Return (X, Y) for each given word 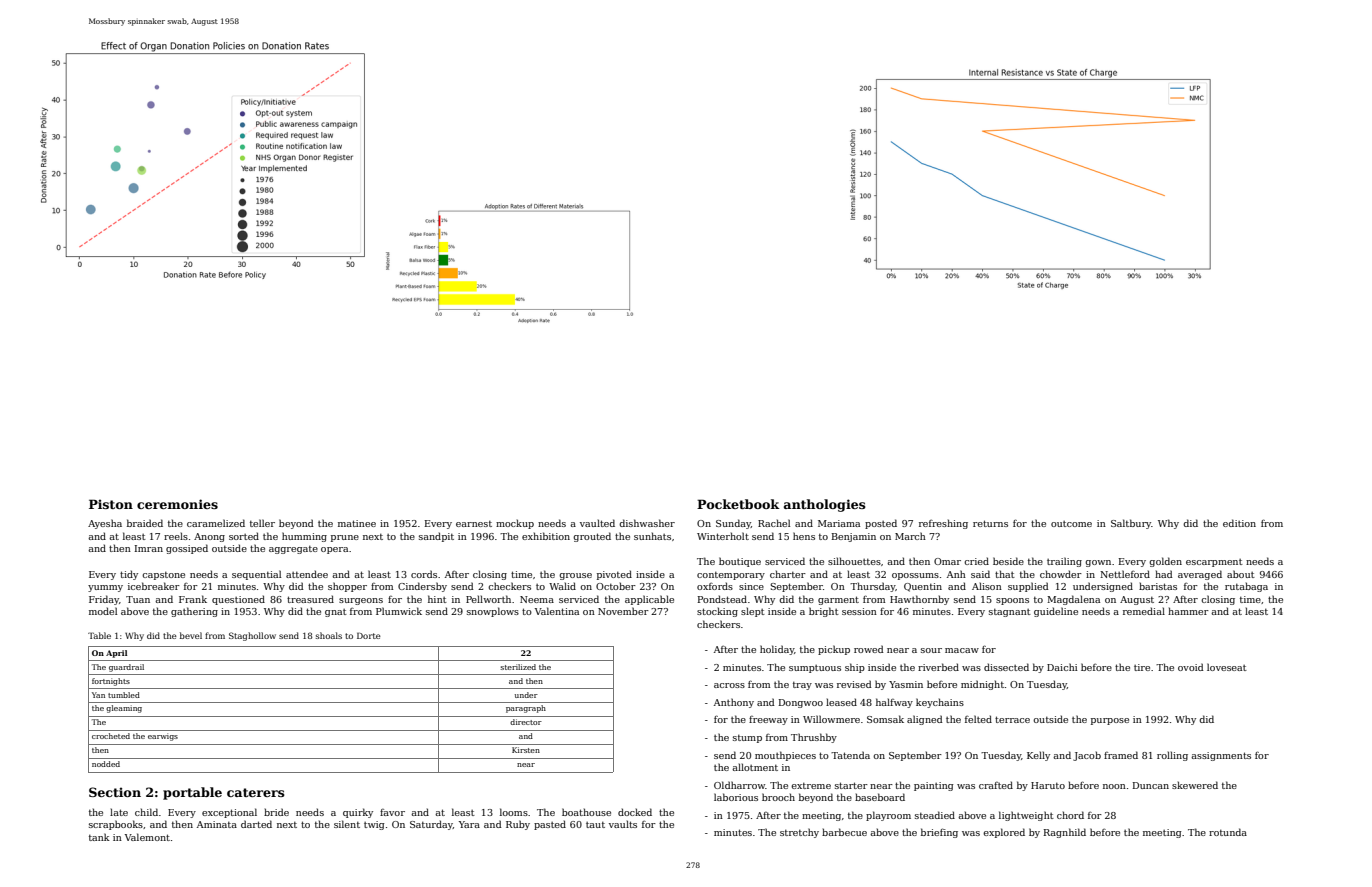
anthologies (825, 505)
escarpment (1214, 563)
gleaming (124, 709)
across (729, 685)
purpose (1110, 721)
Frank (193, 599)
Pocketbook (738, 504)
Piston (111, 504)
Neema (537, 599)
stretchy (799, 833)
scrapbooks (116, 825)
